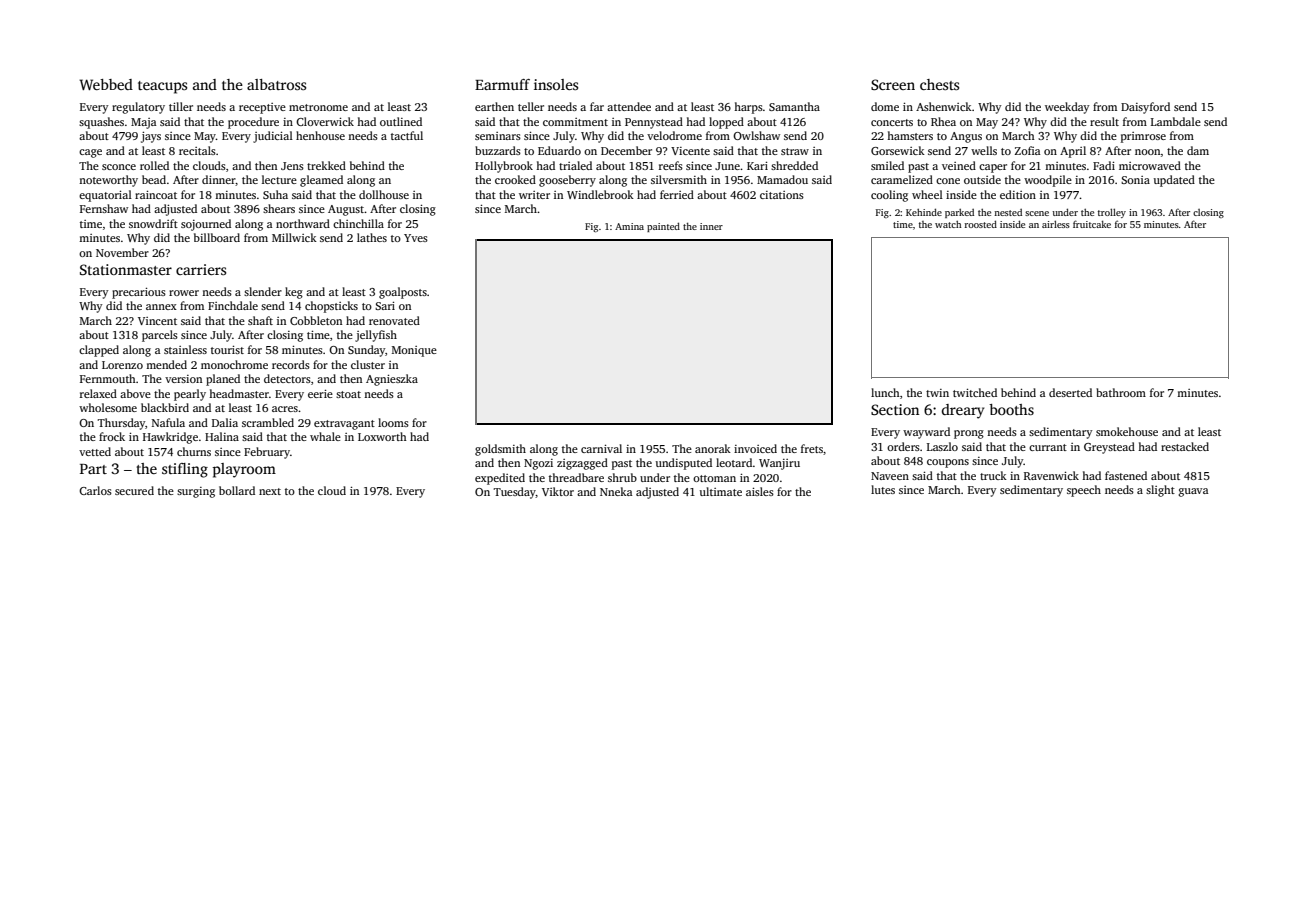 Image resolution: width=1308 pixels, height=924 pixels. I want to click on citations, so click(782, 195).
